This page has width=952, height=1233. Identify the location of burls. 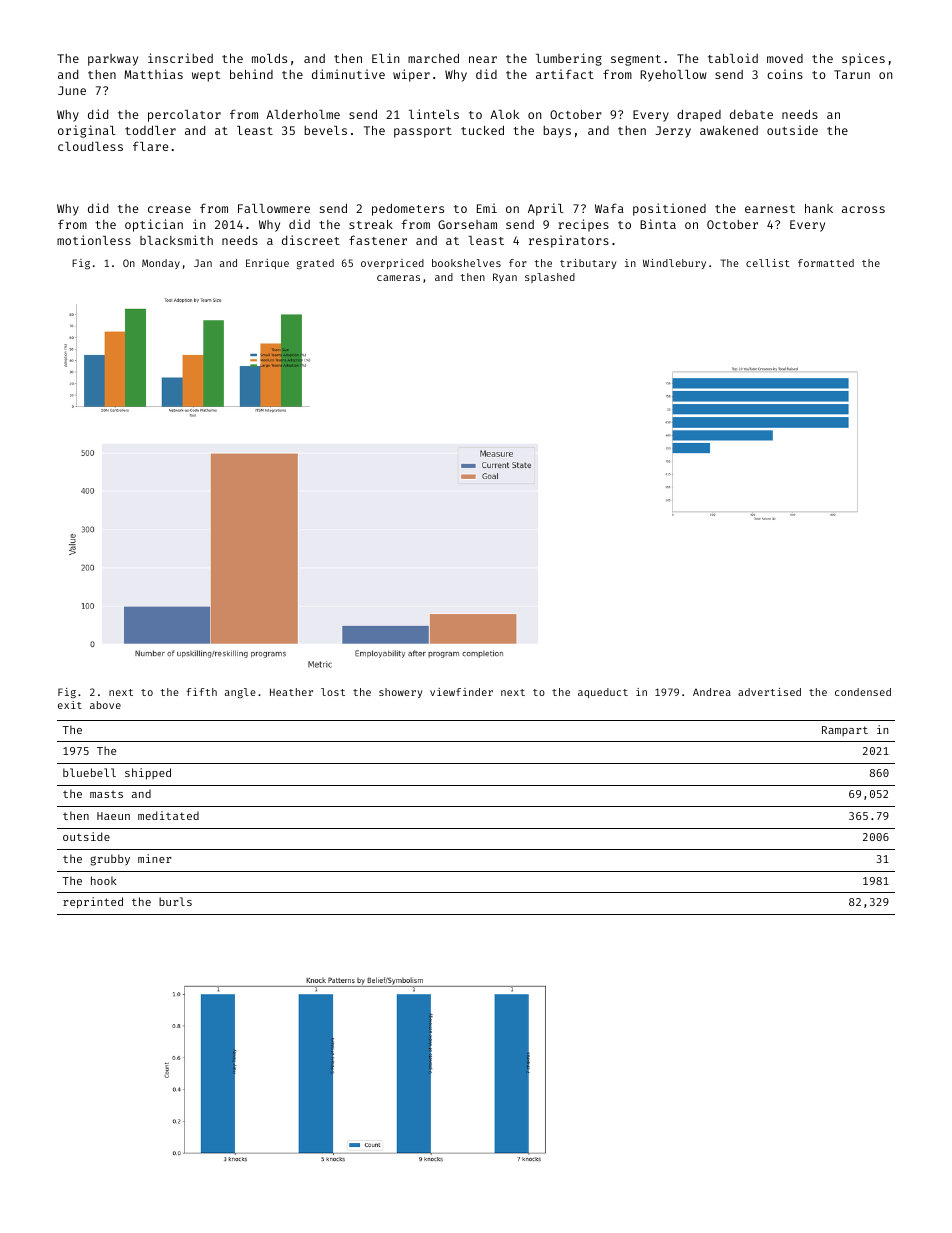
(175, 901).
